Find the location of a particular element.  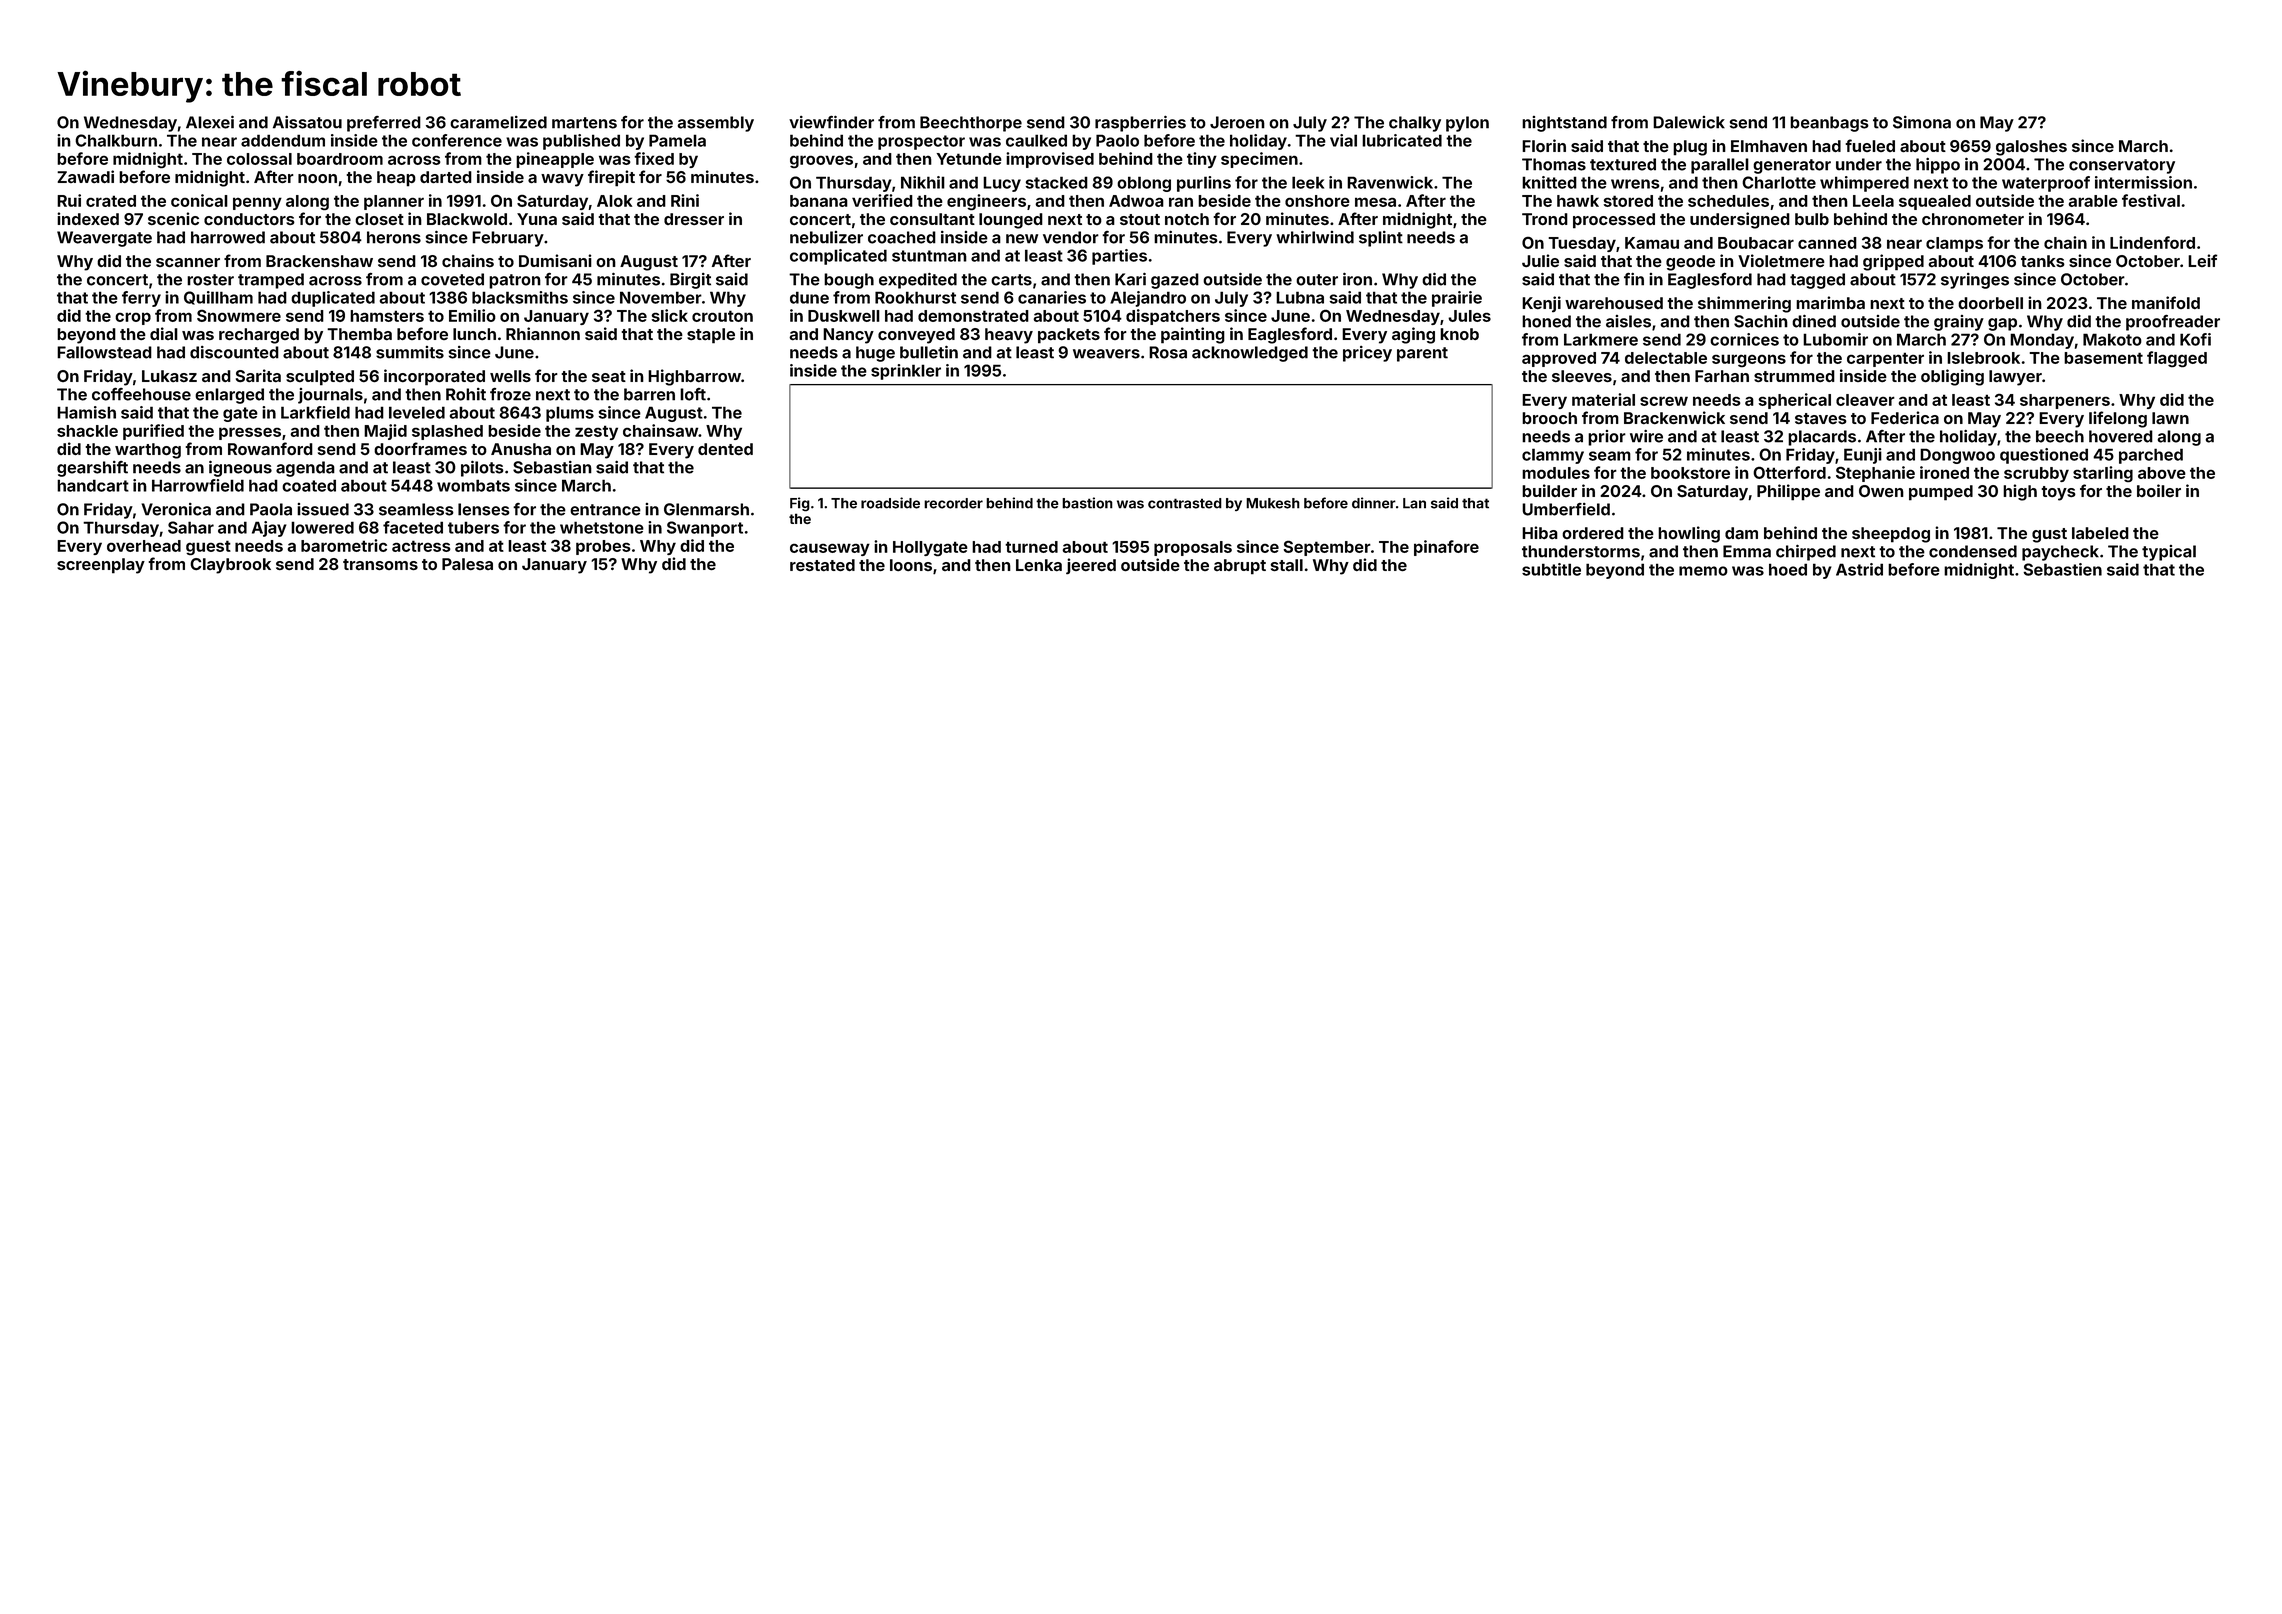

chronometer is located at coordinates (1973, 219).
